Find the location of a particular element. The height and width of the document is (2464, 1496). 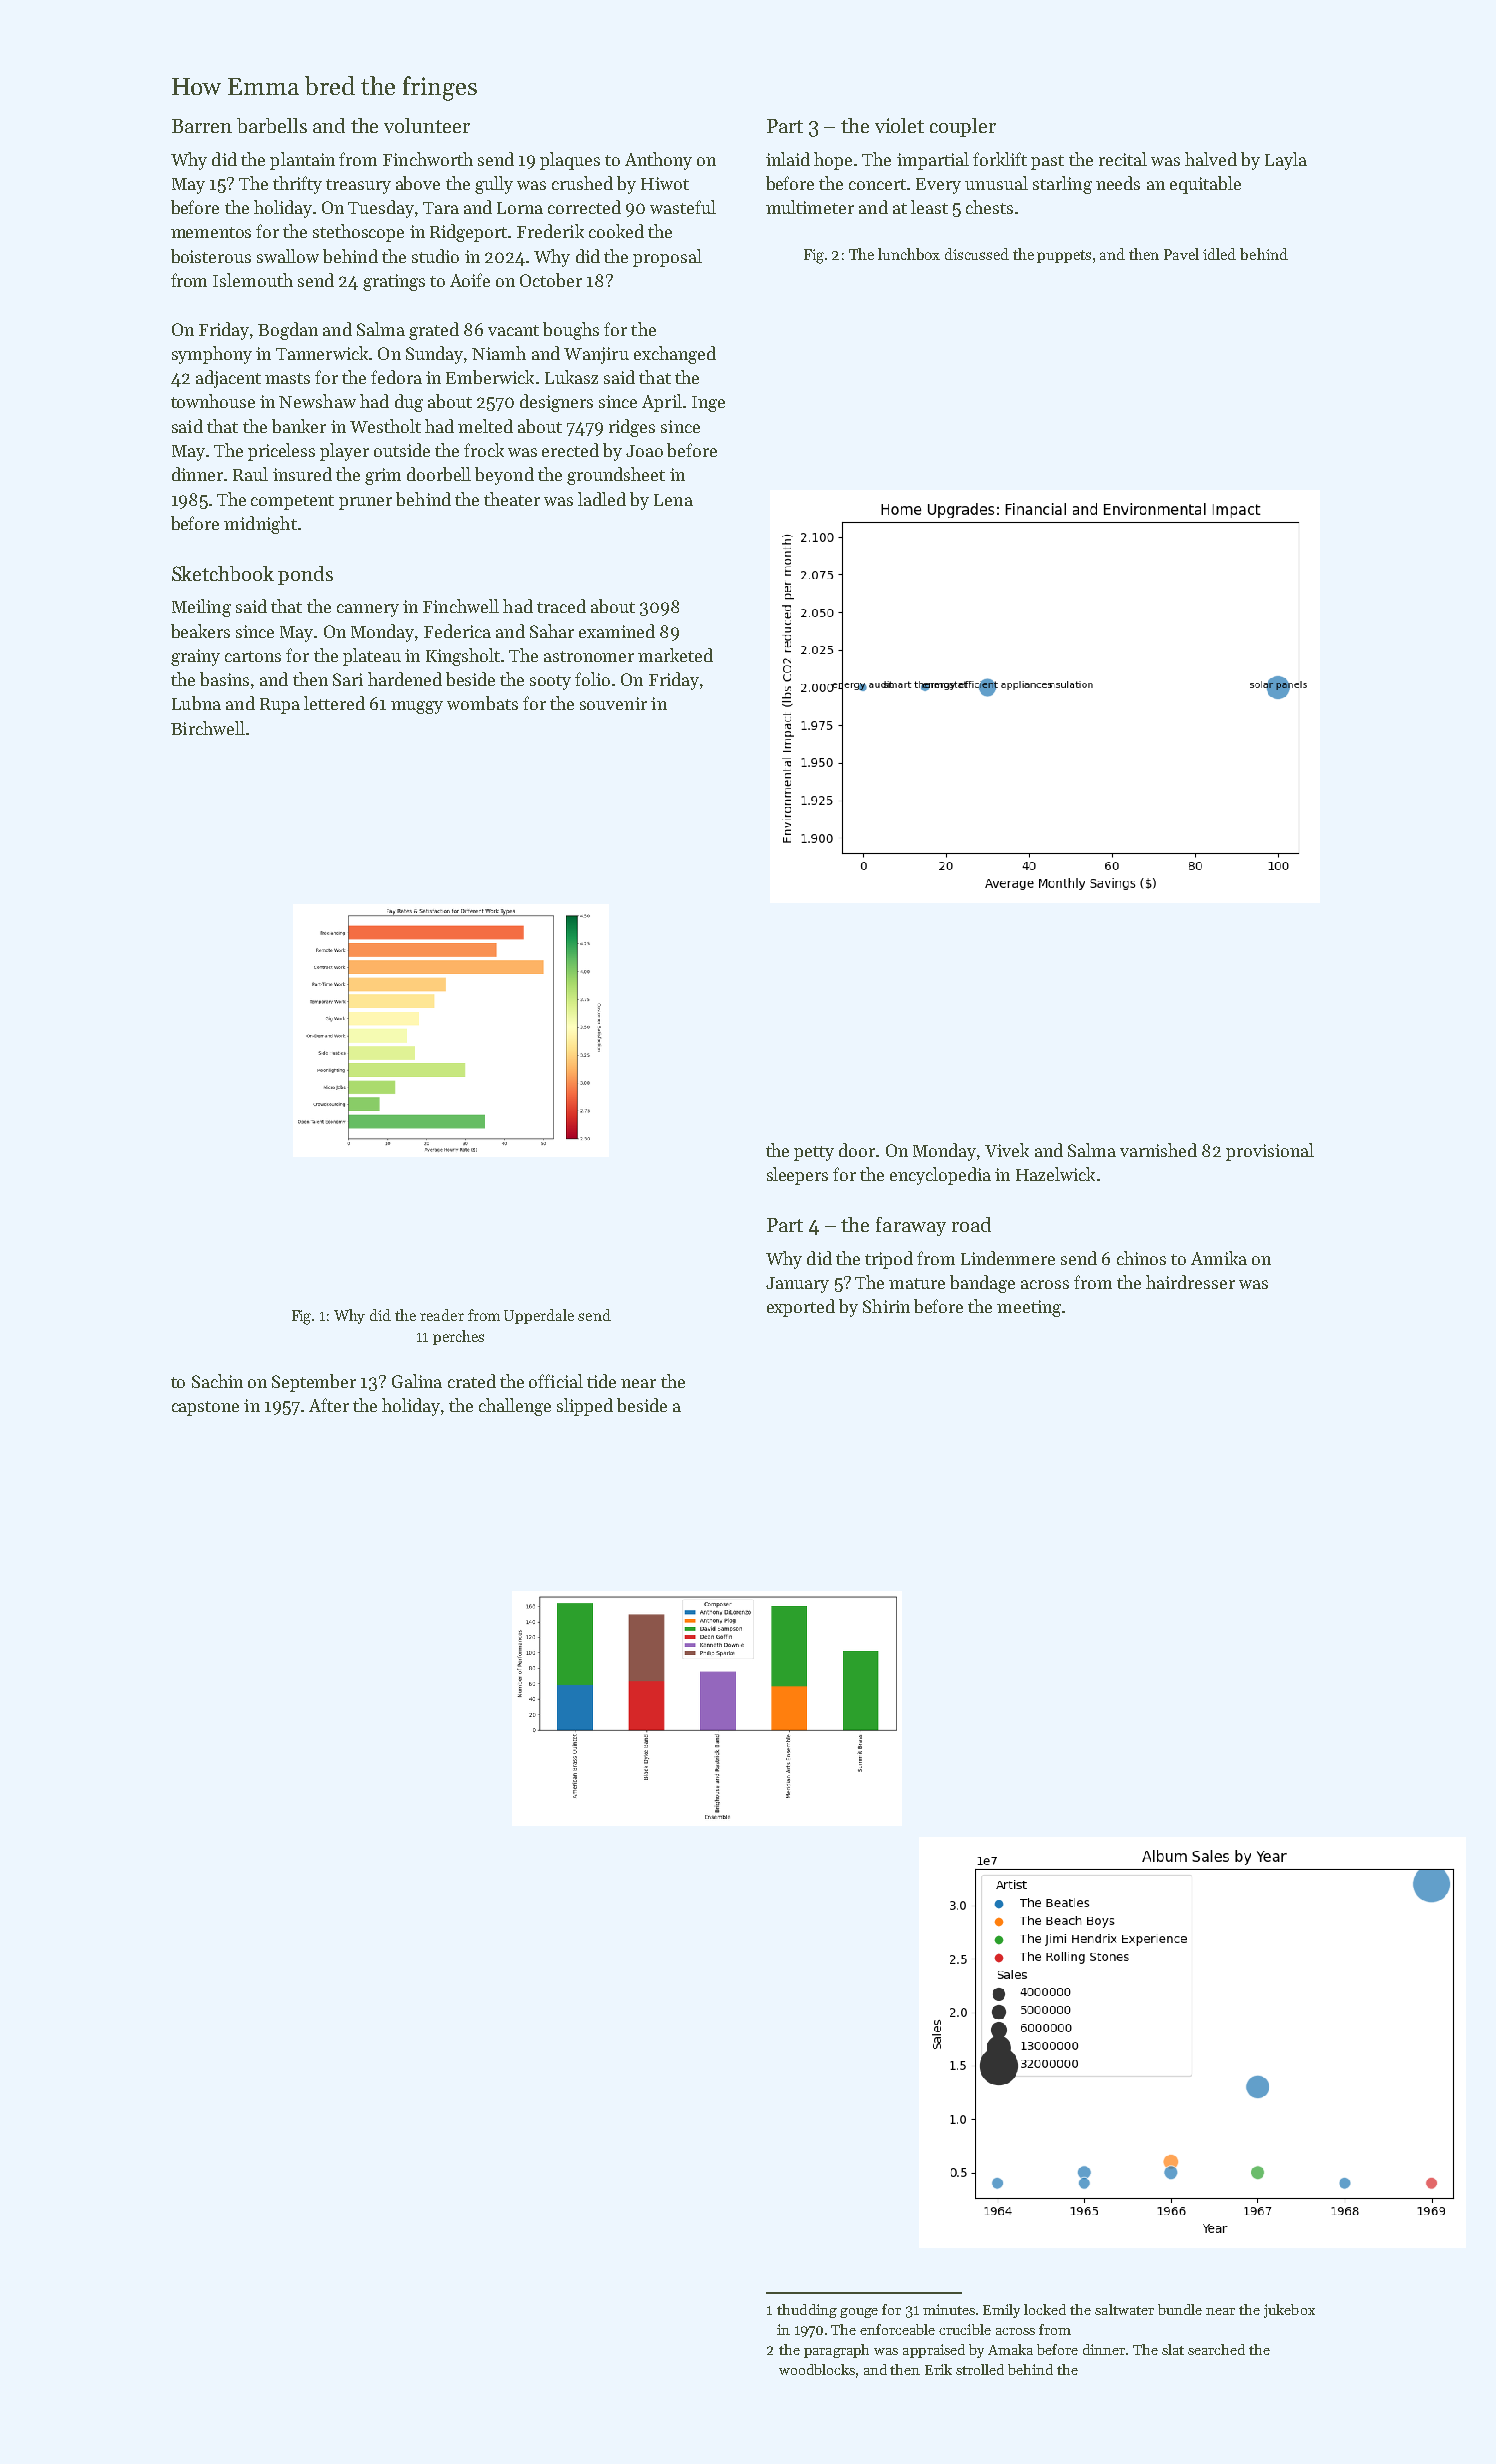

thudding is located at coordinates (807, 2311).
